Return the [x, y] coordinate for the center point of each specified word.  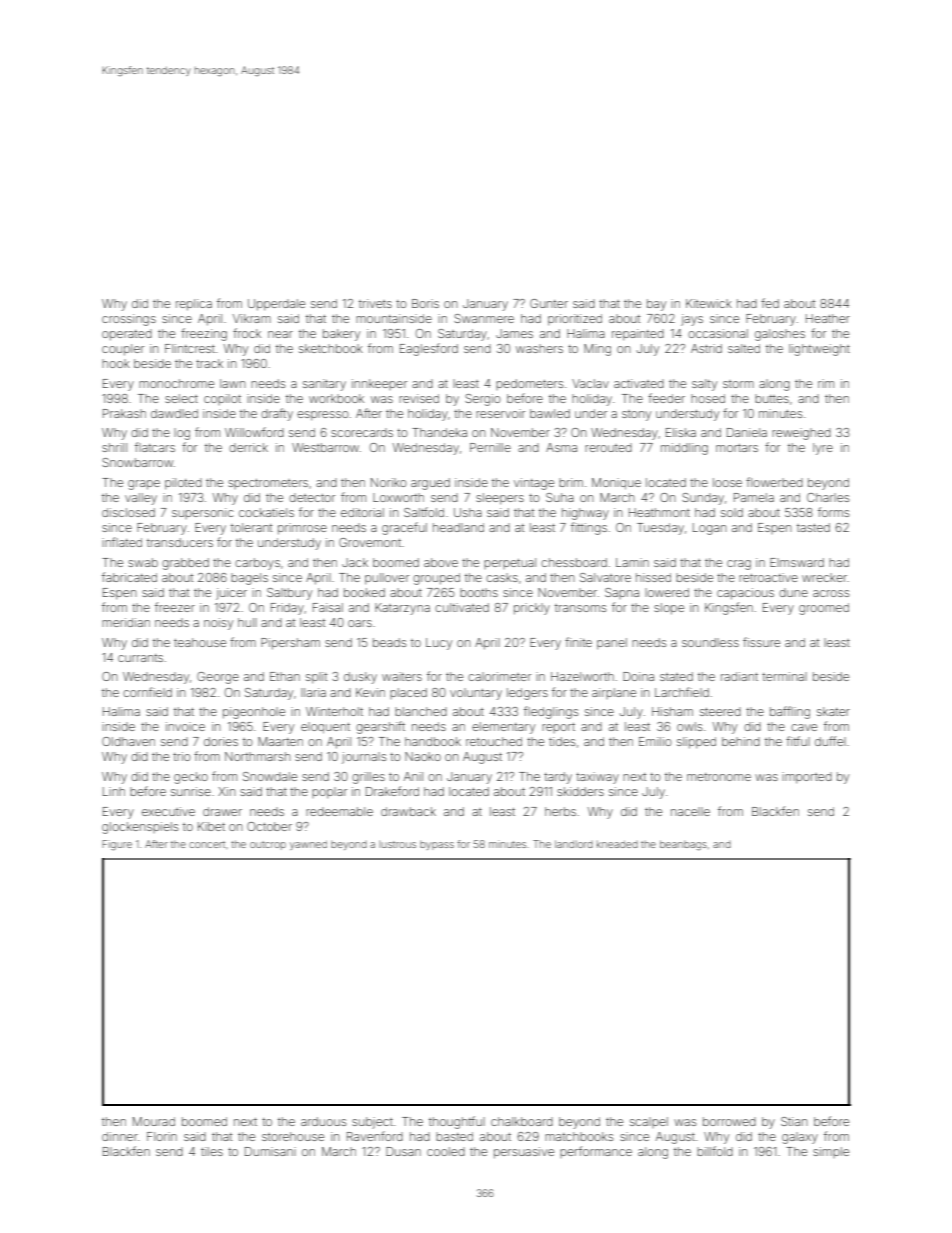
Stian [794, 1121]
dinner [120, 1136]
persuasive [524, 1153]
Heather [828, 318]
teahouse [200, 642]
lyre [823, 449]
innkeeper [379, 384]
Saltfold [424, 512]
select [181, 398]
